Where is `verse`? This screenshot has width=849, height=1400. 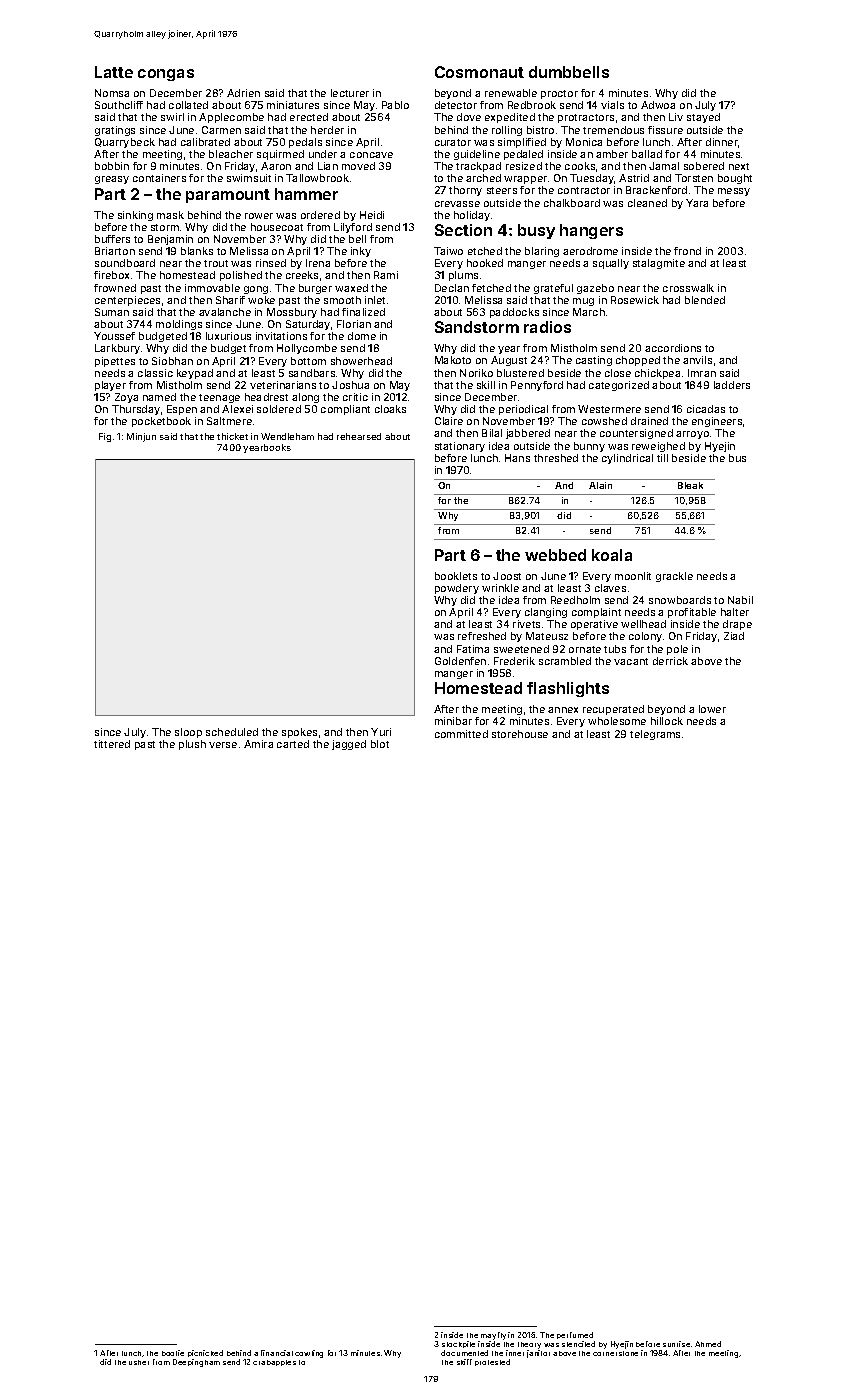
verse is located at coordinates (223, 745).
